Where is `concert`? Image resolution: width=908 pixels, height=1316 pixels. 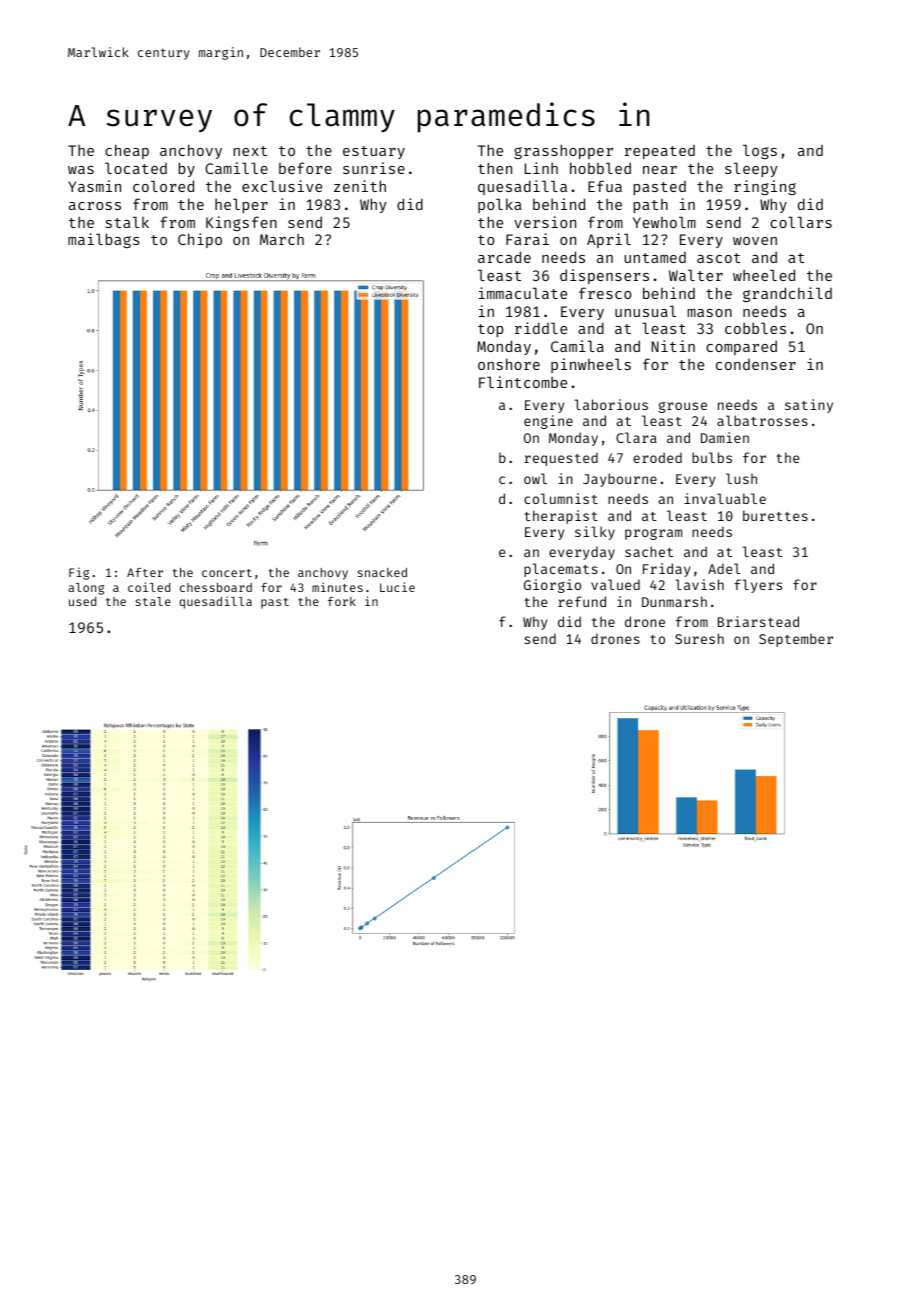
concert is located at coordinates (227, 573).
